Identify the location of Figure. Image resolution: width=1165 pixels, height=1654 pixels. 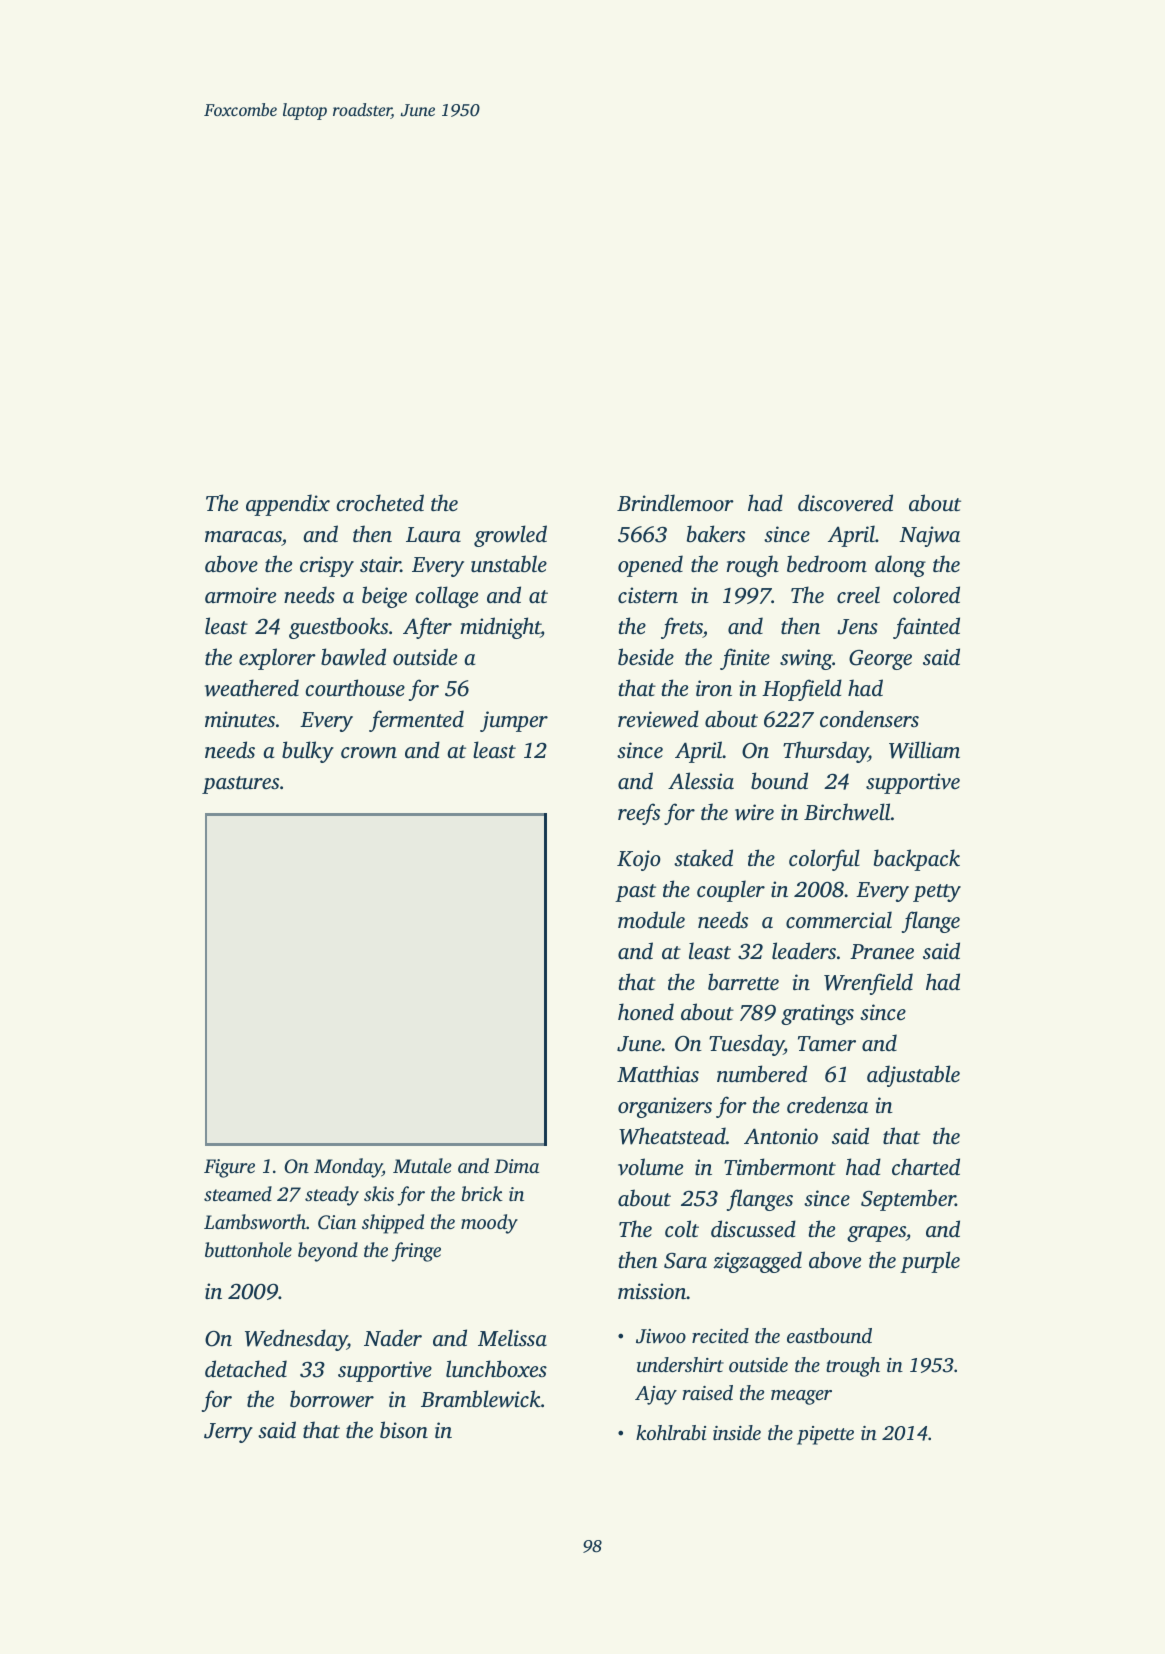
(229, 1168).
